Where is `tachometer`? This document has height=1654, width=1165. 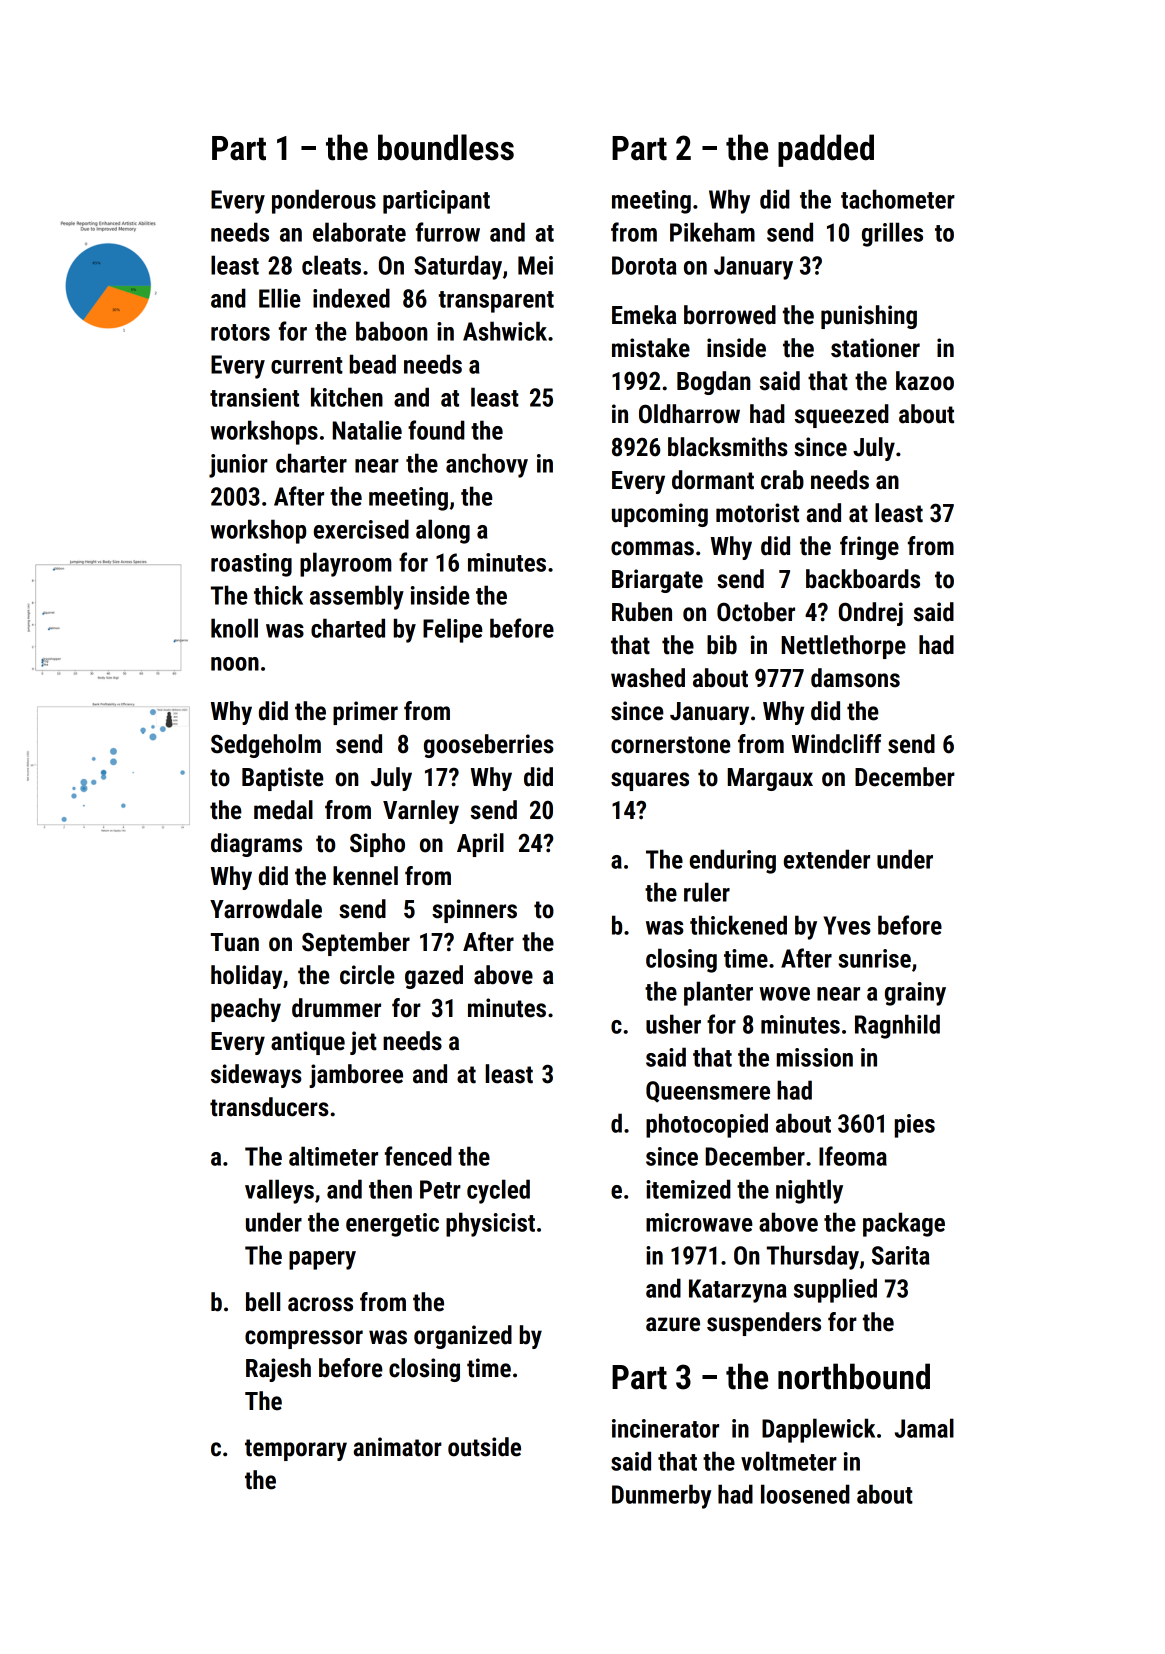
tachometer is located at coordinates (898, 199).
